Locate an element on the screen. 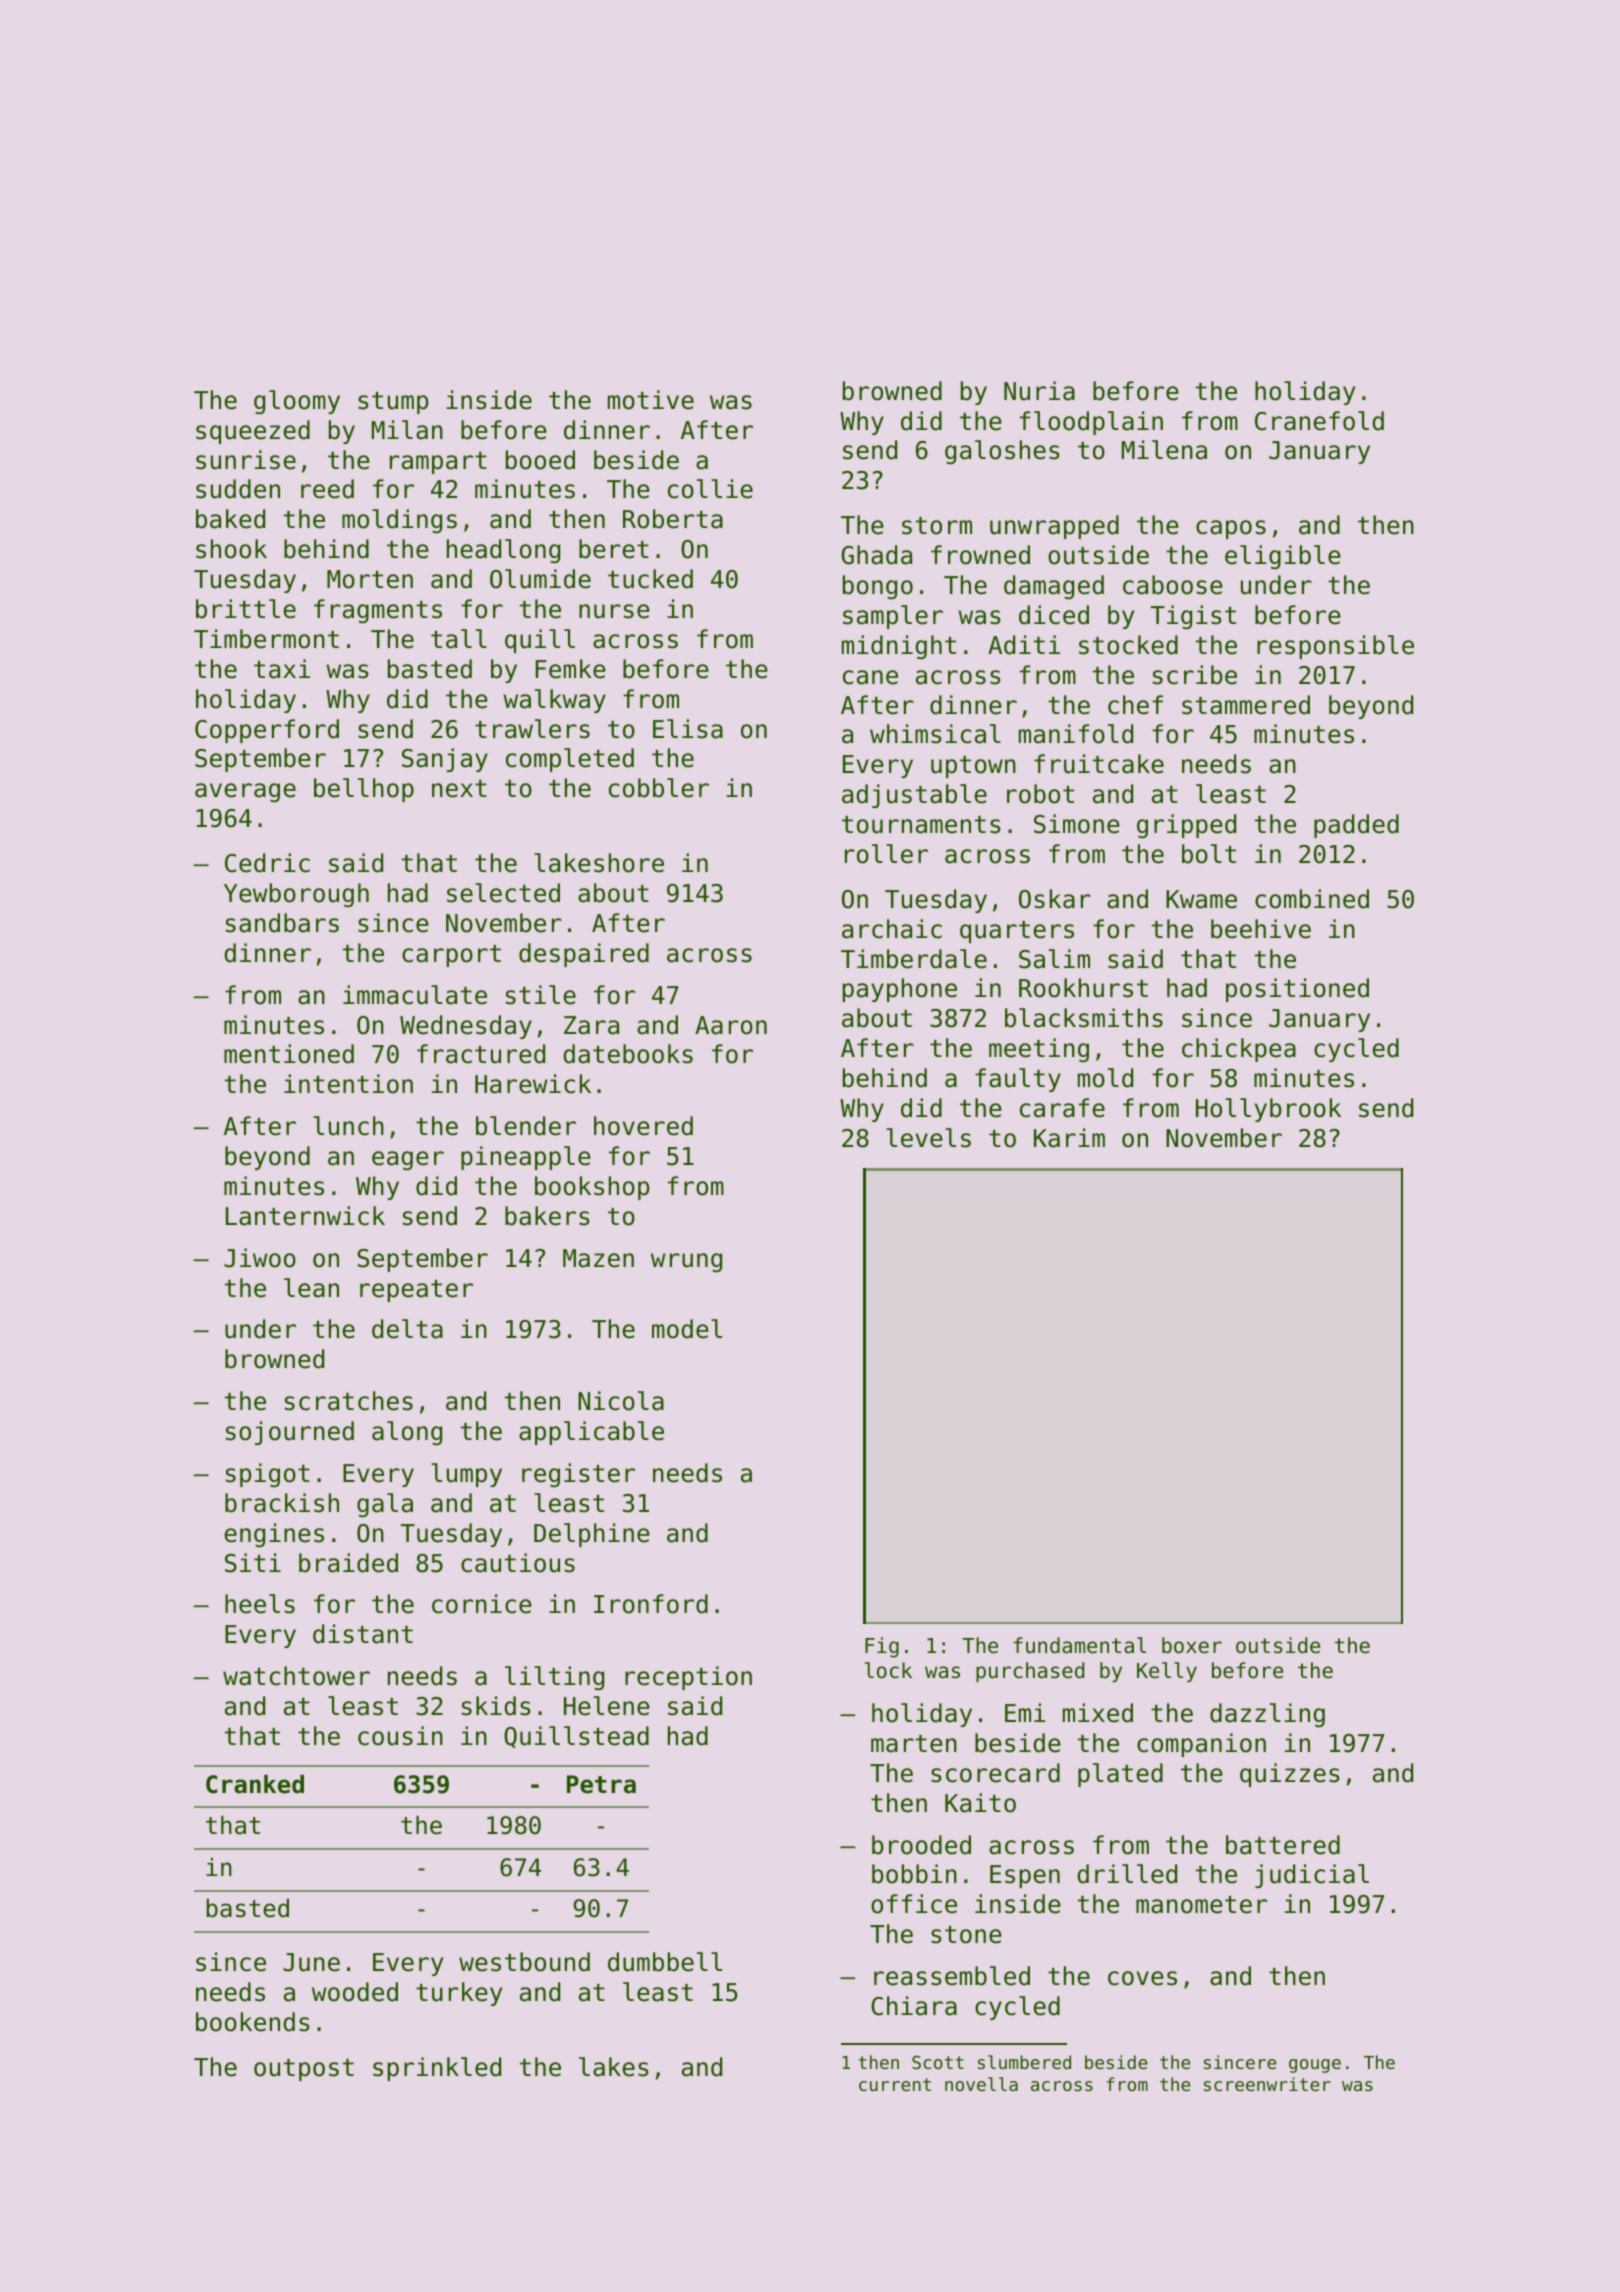 This screenshot has width=1620, height=2292. motive is located at coordinates (651, 400).
